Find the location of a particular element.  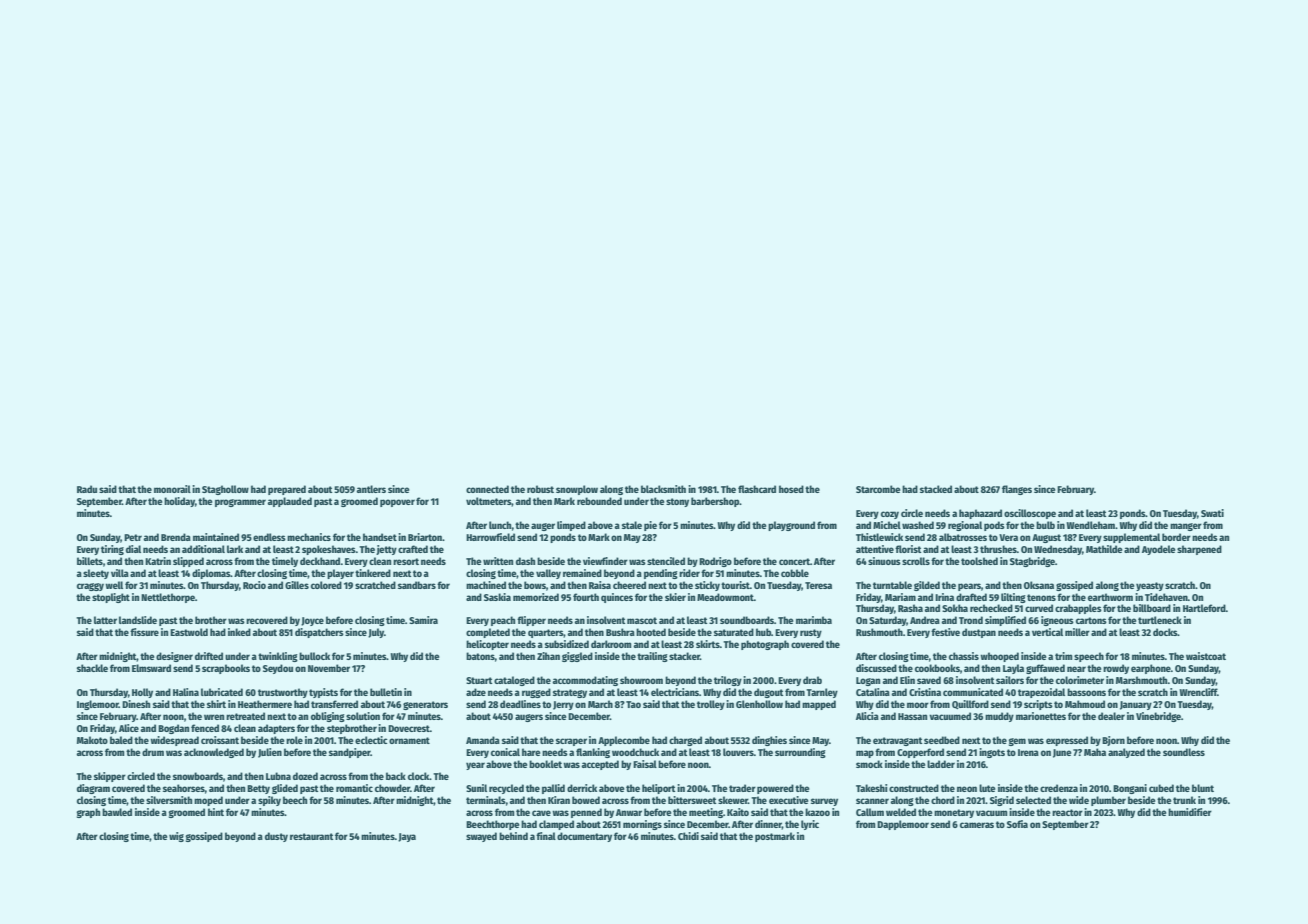

batons is located at coordinates (480, 656).
